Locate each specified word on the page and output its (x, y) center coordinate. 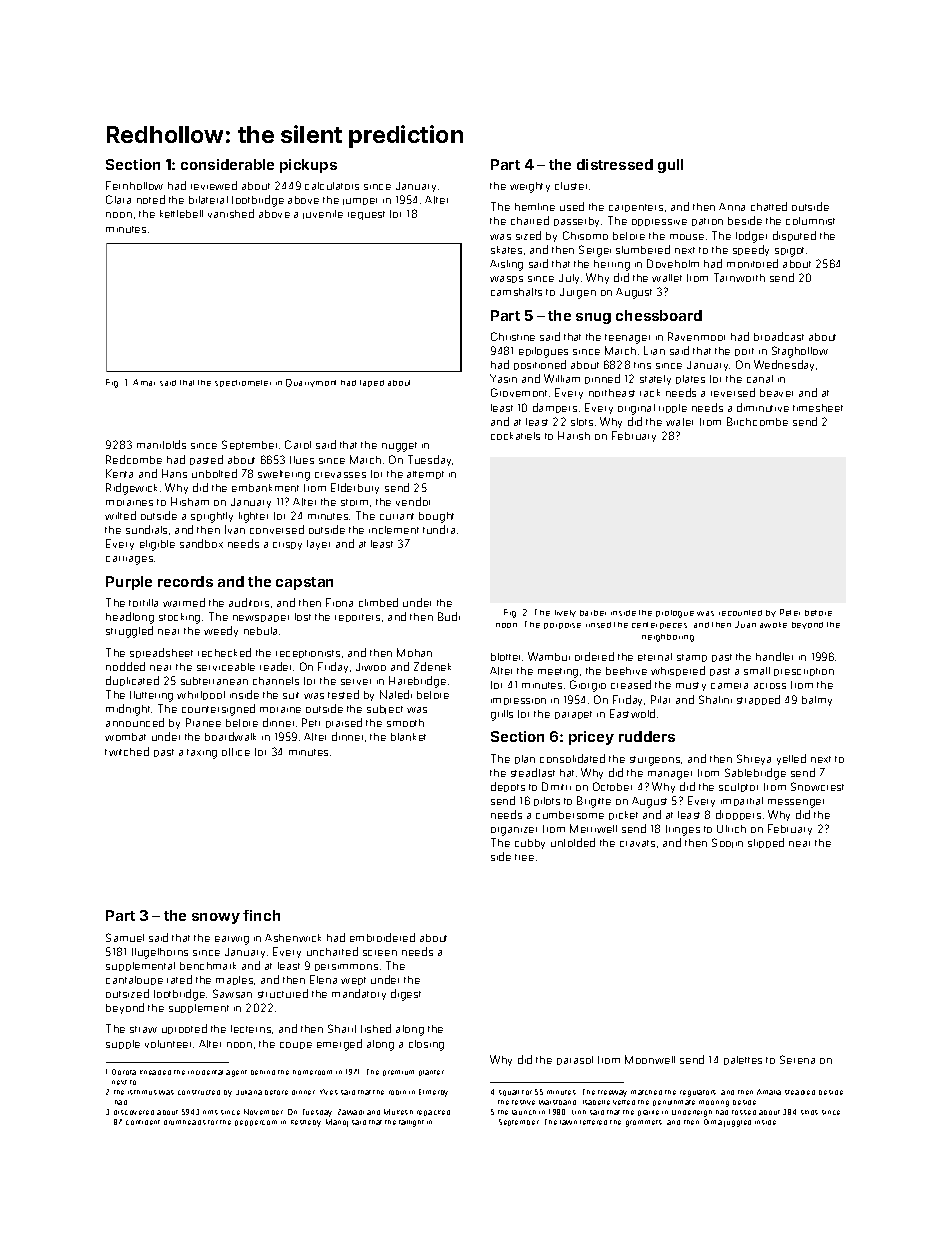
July (569, 279)
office (236, 752)
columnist (810, 221)
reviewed (214, 185)
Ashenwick (293, 938)
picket (623, 815)
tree (524, 857)
